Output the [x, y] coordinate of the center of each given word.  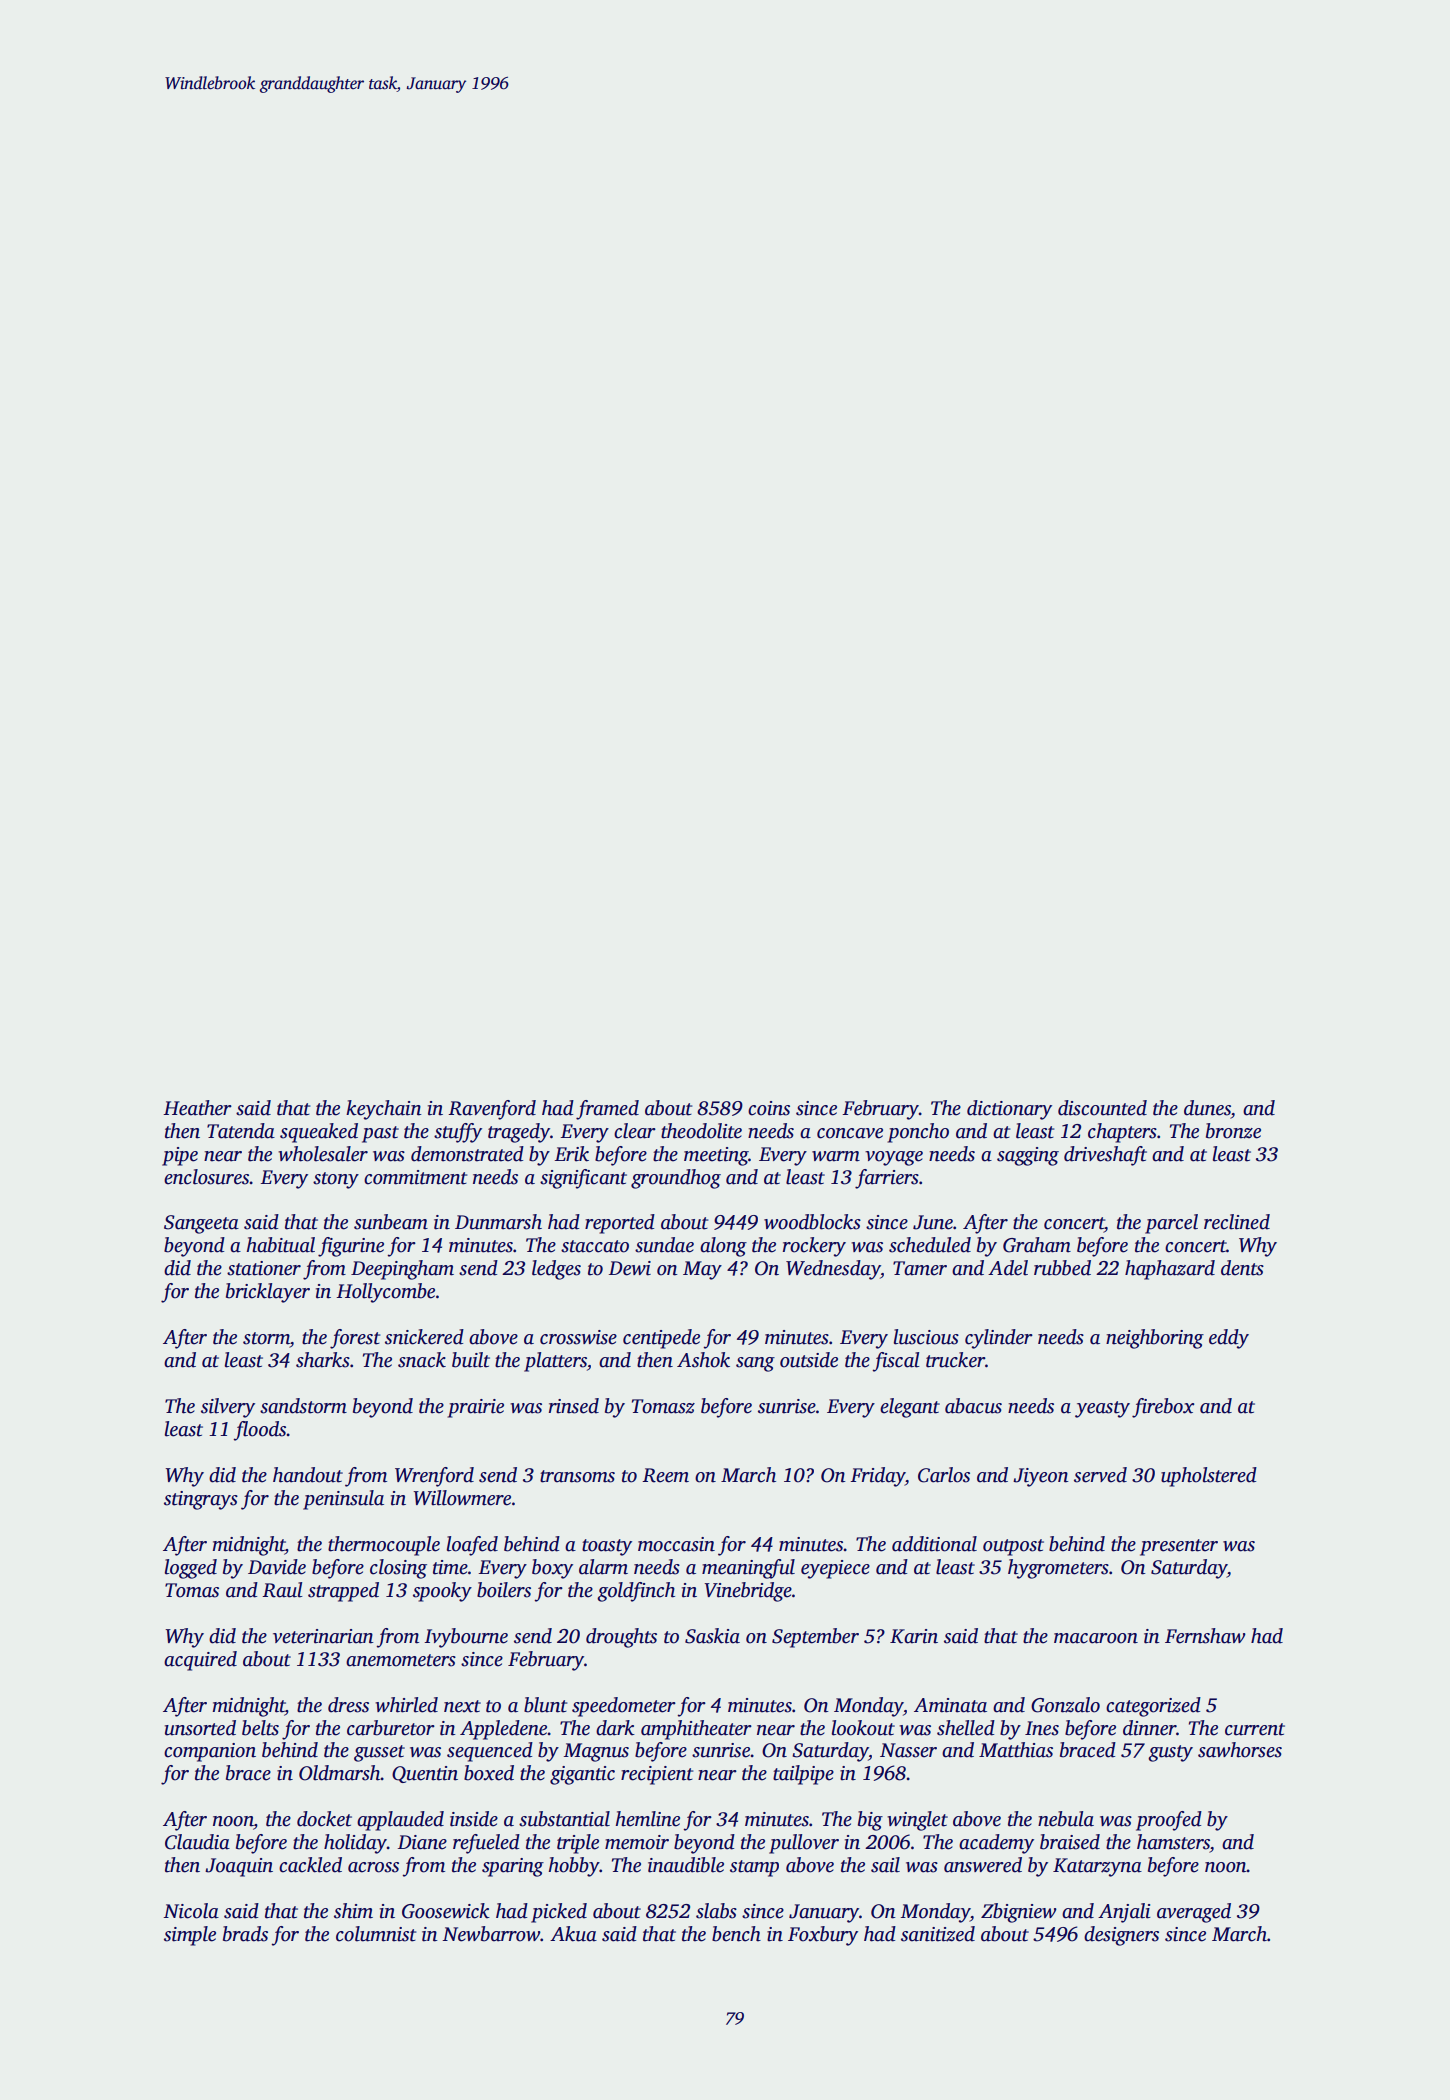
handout [308, 1475]
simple [190, 1936]
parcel [1171, 1224]
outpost [1013, 1547]
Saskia [712, 1636]
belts [260, 1728]
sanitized [938, 1934]
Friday [877, 1477]
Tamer [920, 1268]
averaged [1194, 1913]
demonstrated [467, 1154]
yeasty [1102, 1409]
